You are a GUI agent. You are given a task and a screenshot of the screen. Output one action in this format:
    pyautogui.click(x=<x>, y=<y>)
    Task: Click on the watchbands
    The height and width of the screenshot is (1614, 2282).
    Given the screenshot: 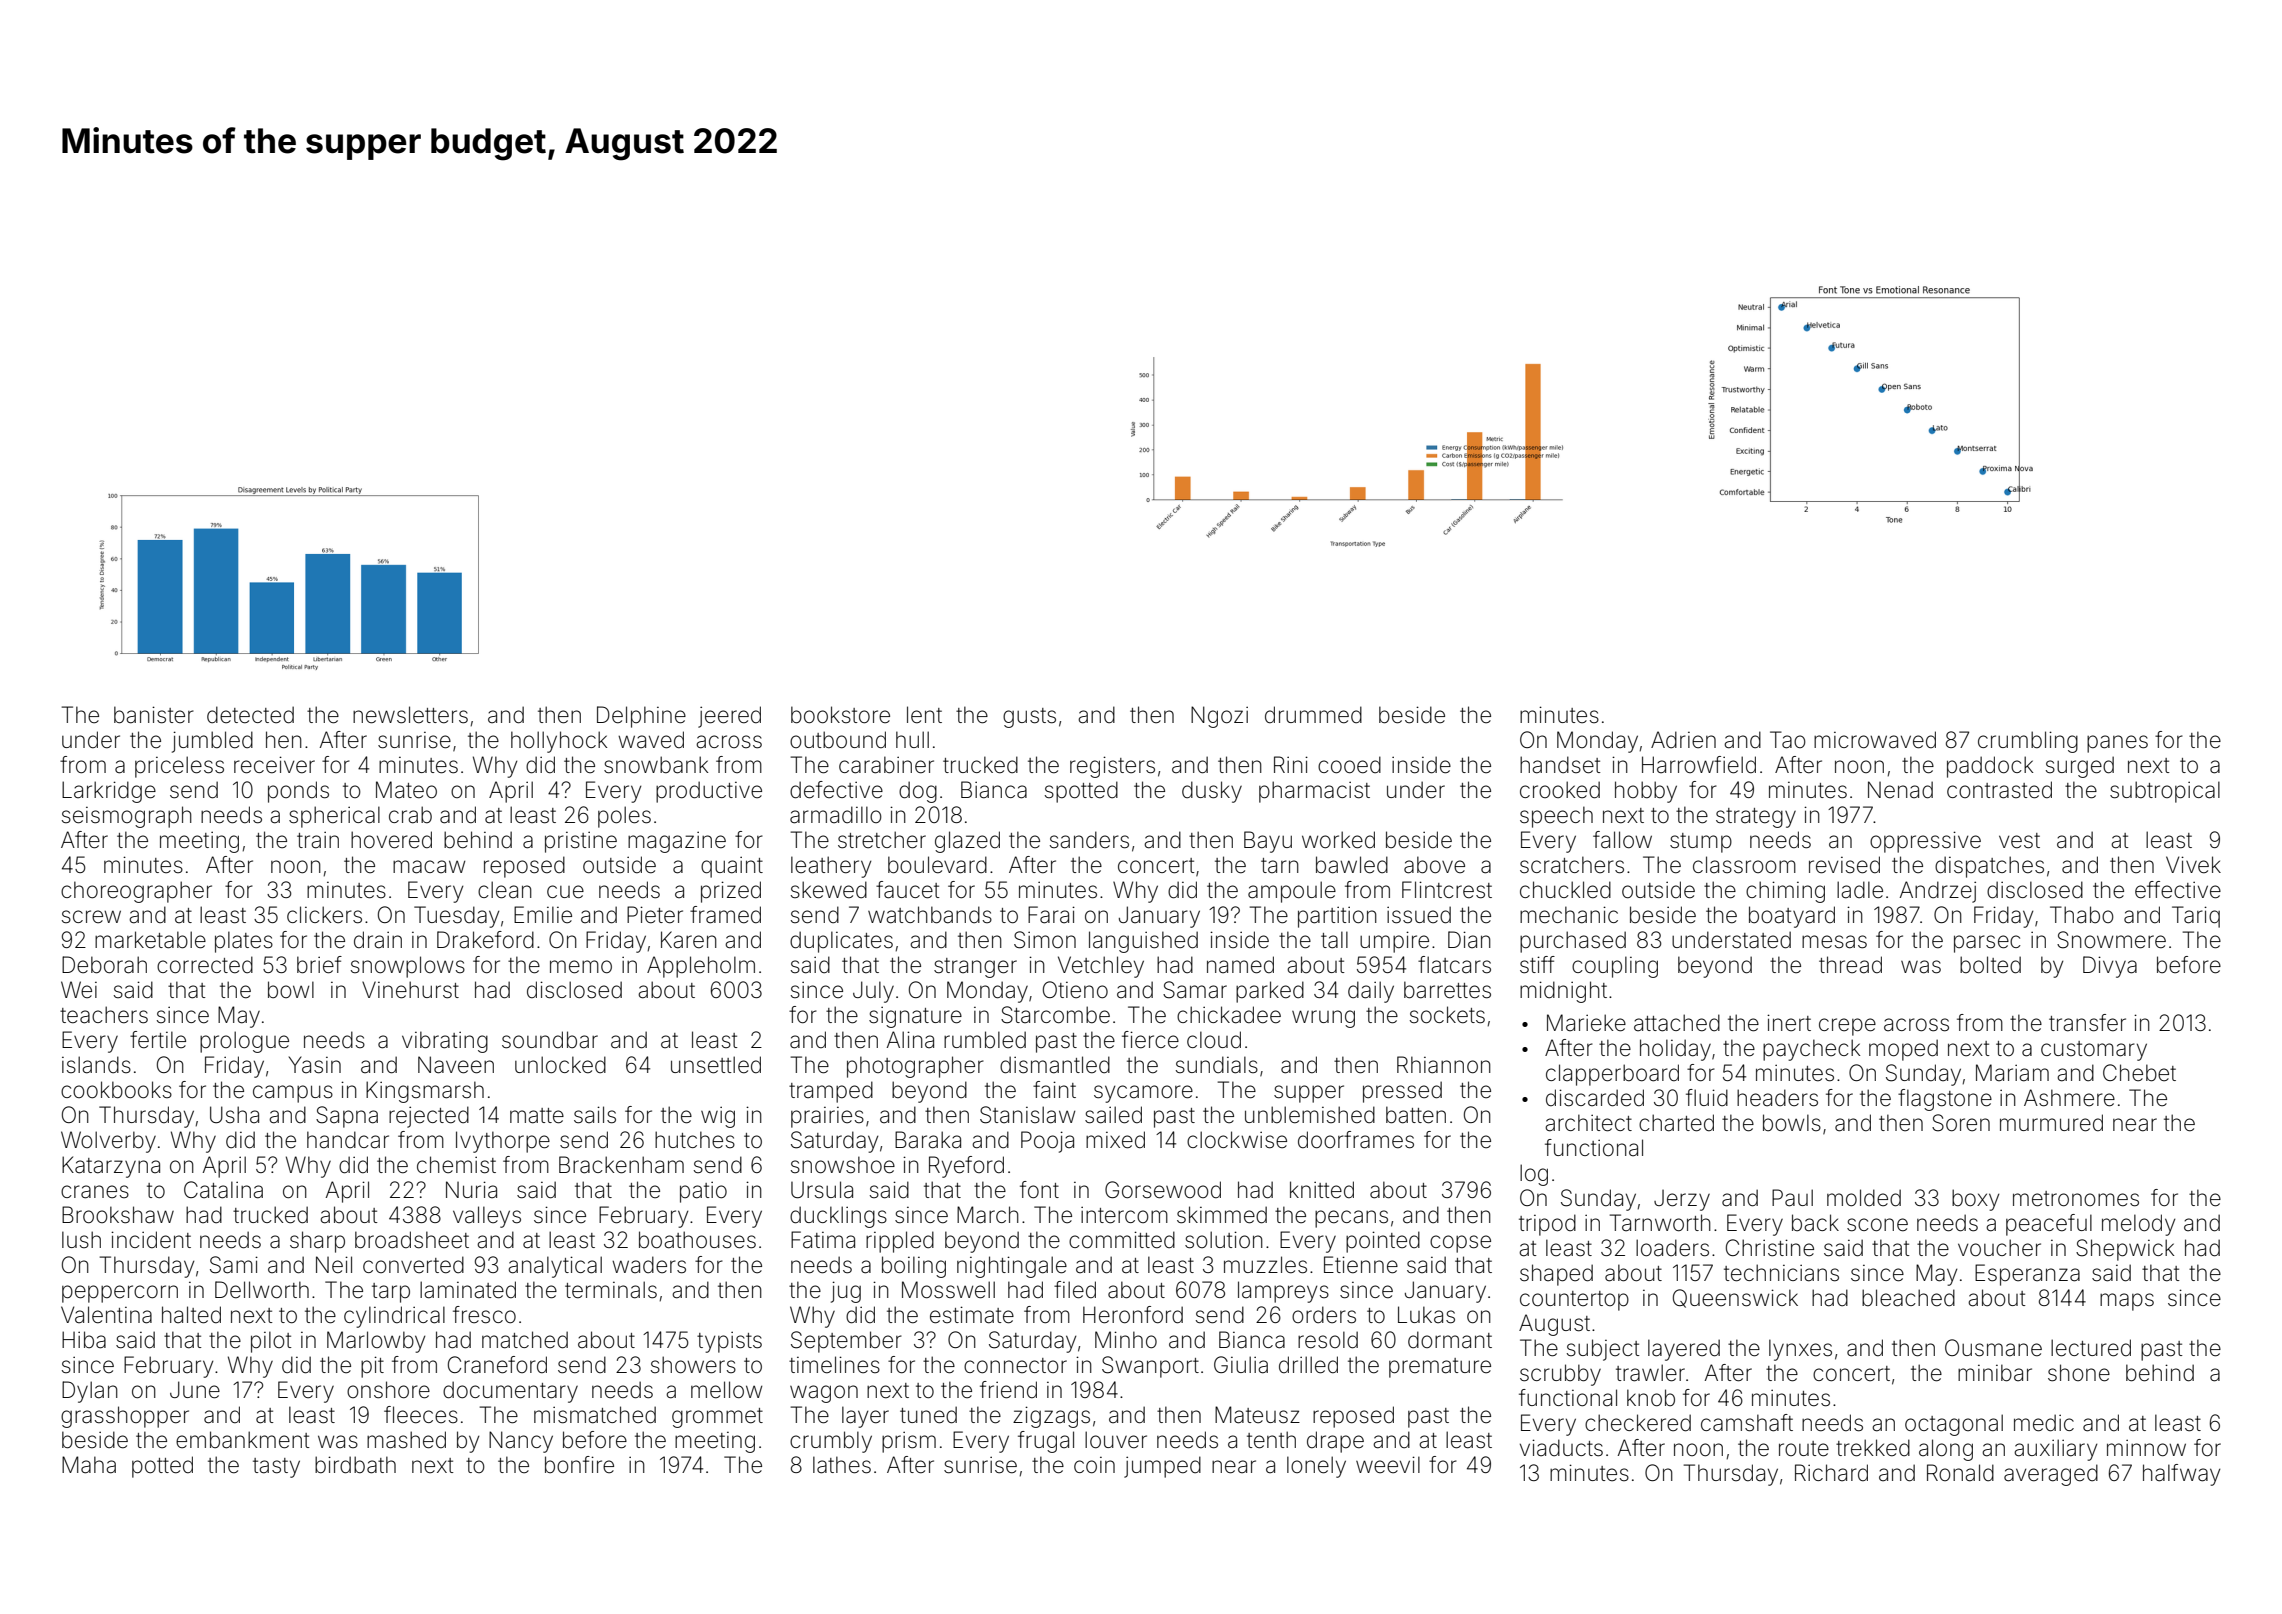 What is the action you would take?
    pyautogui.click(x=930, y=915)
